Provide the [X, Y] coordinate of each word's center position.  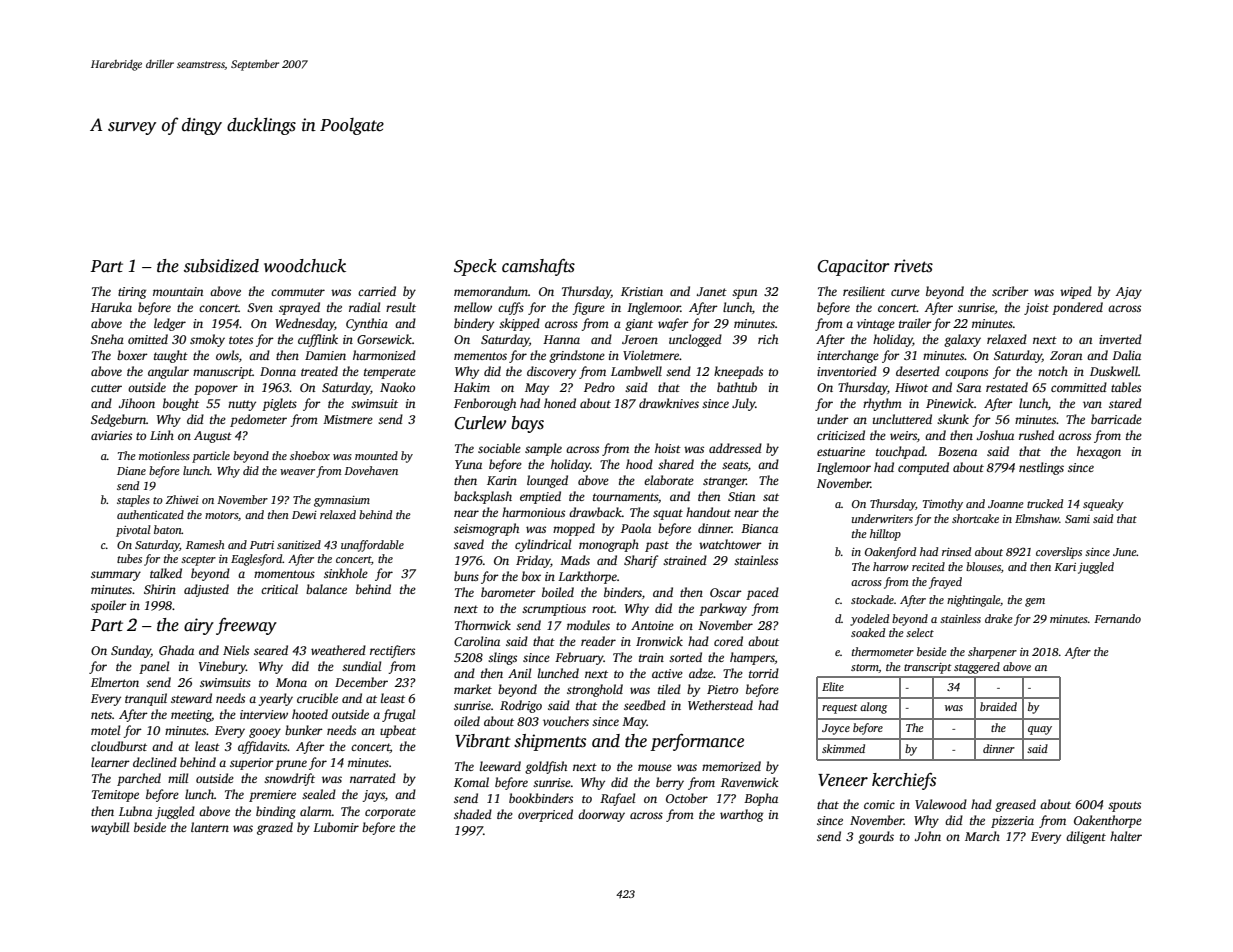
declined [155, 762]
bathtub [737, 387]
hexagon [1099, 452]
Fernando [1117, 618]
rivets [913, 266]
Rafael [617, 799]
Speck [475, 267]
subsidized [221, 266]
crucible [317, 698]
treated [319, 371]
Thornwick [483, 625]
